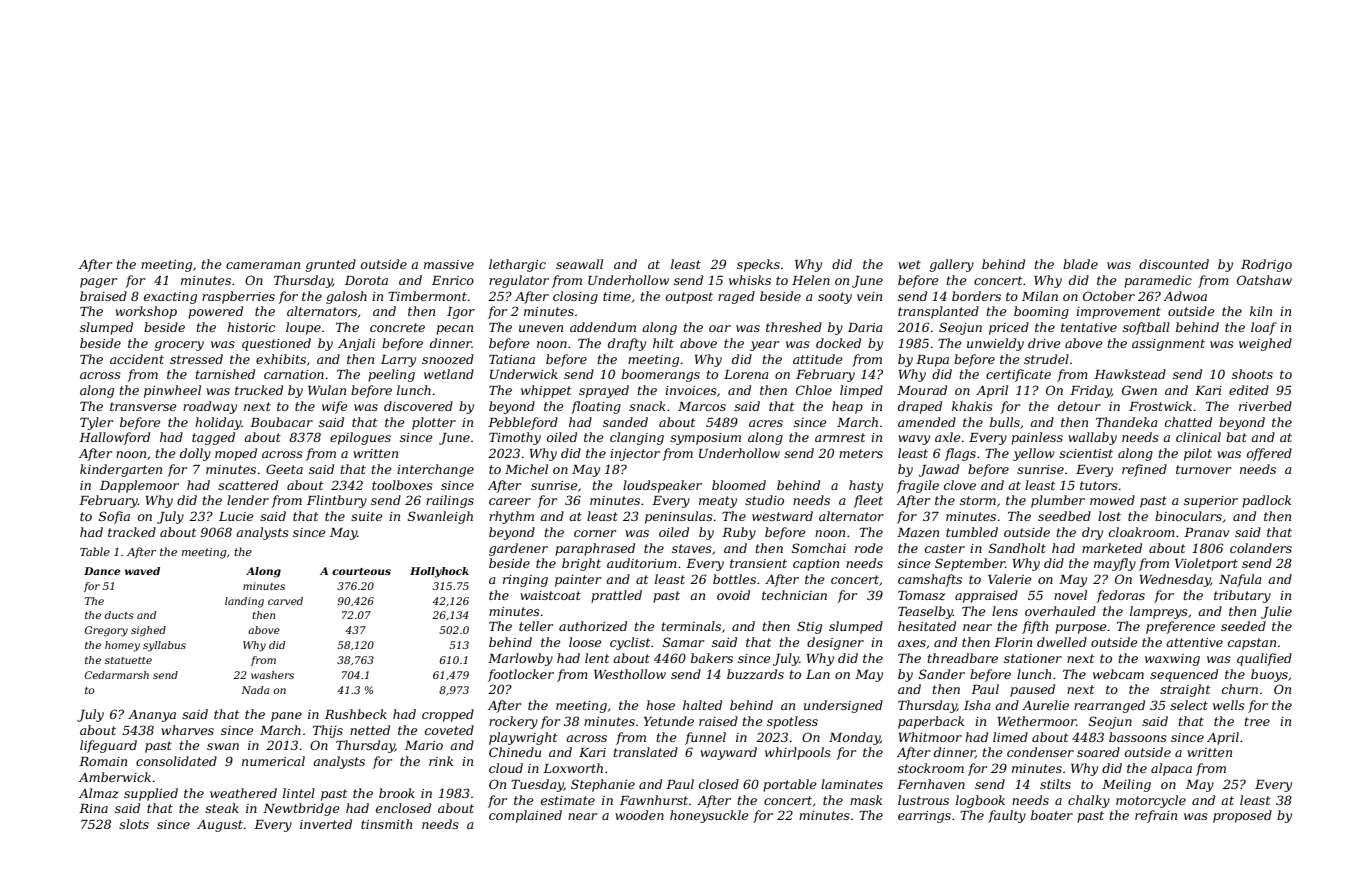  I want to click on August, so click(220, 826).
